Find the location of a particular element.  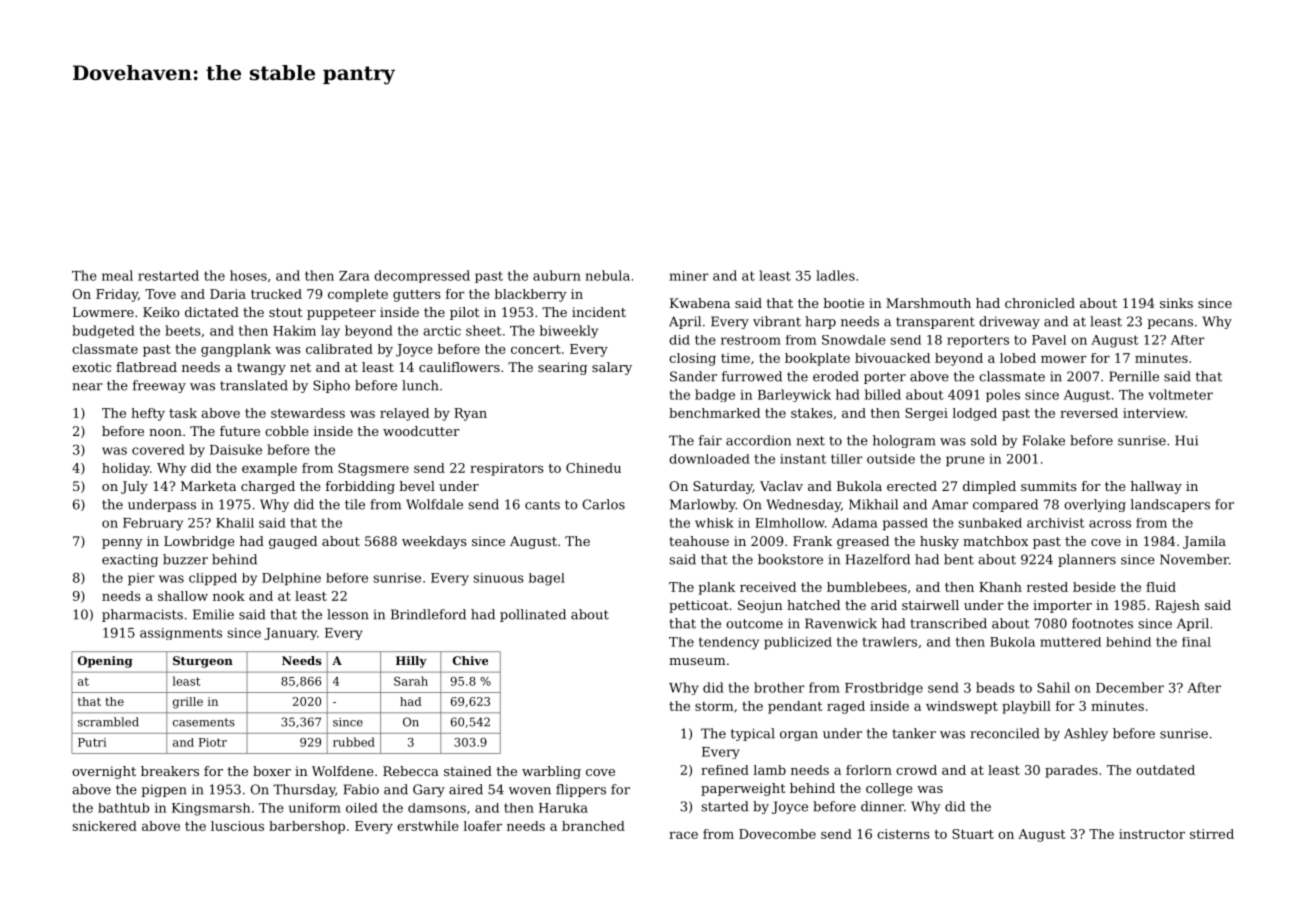

rubbed is located at coordinates (354, 742).
